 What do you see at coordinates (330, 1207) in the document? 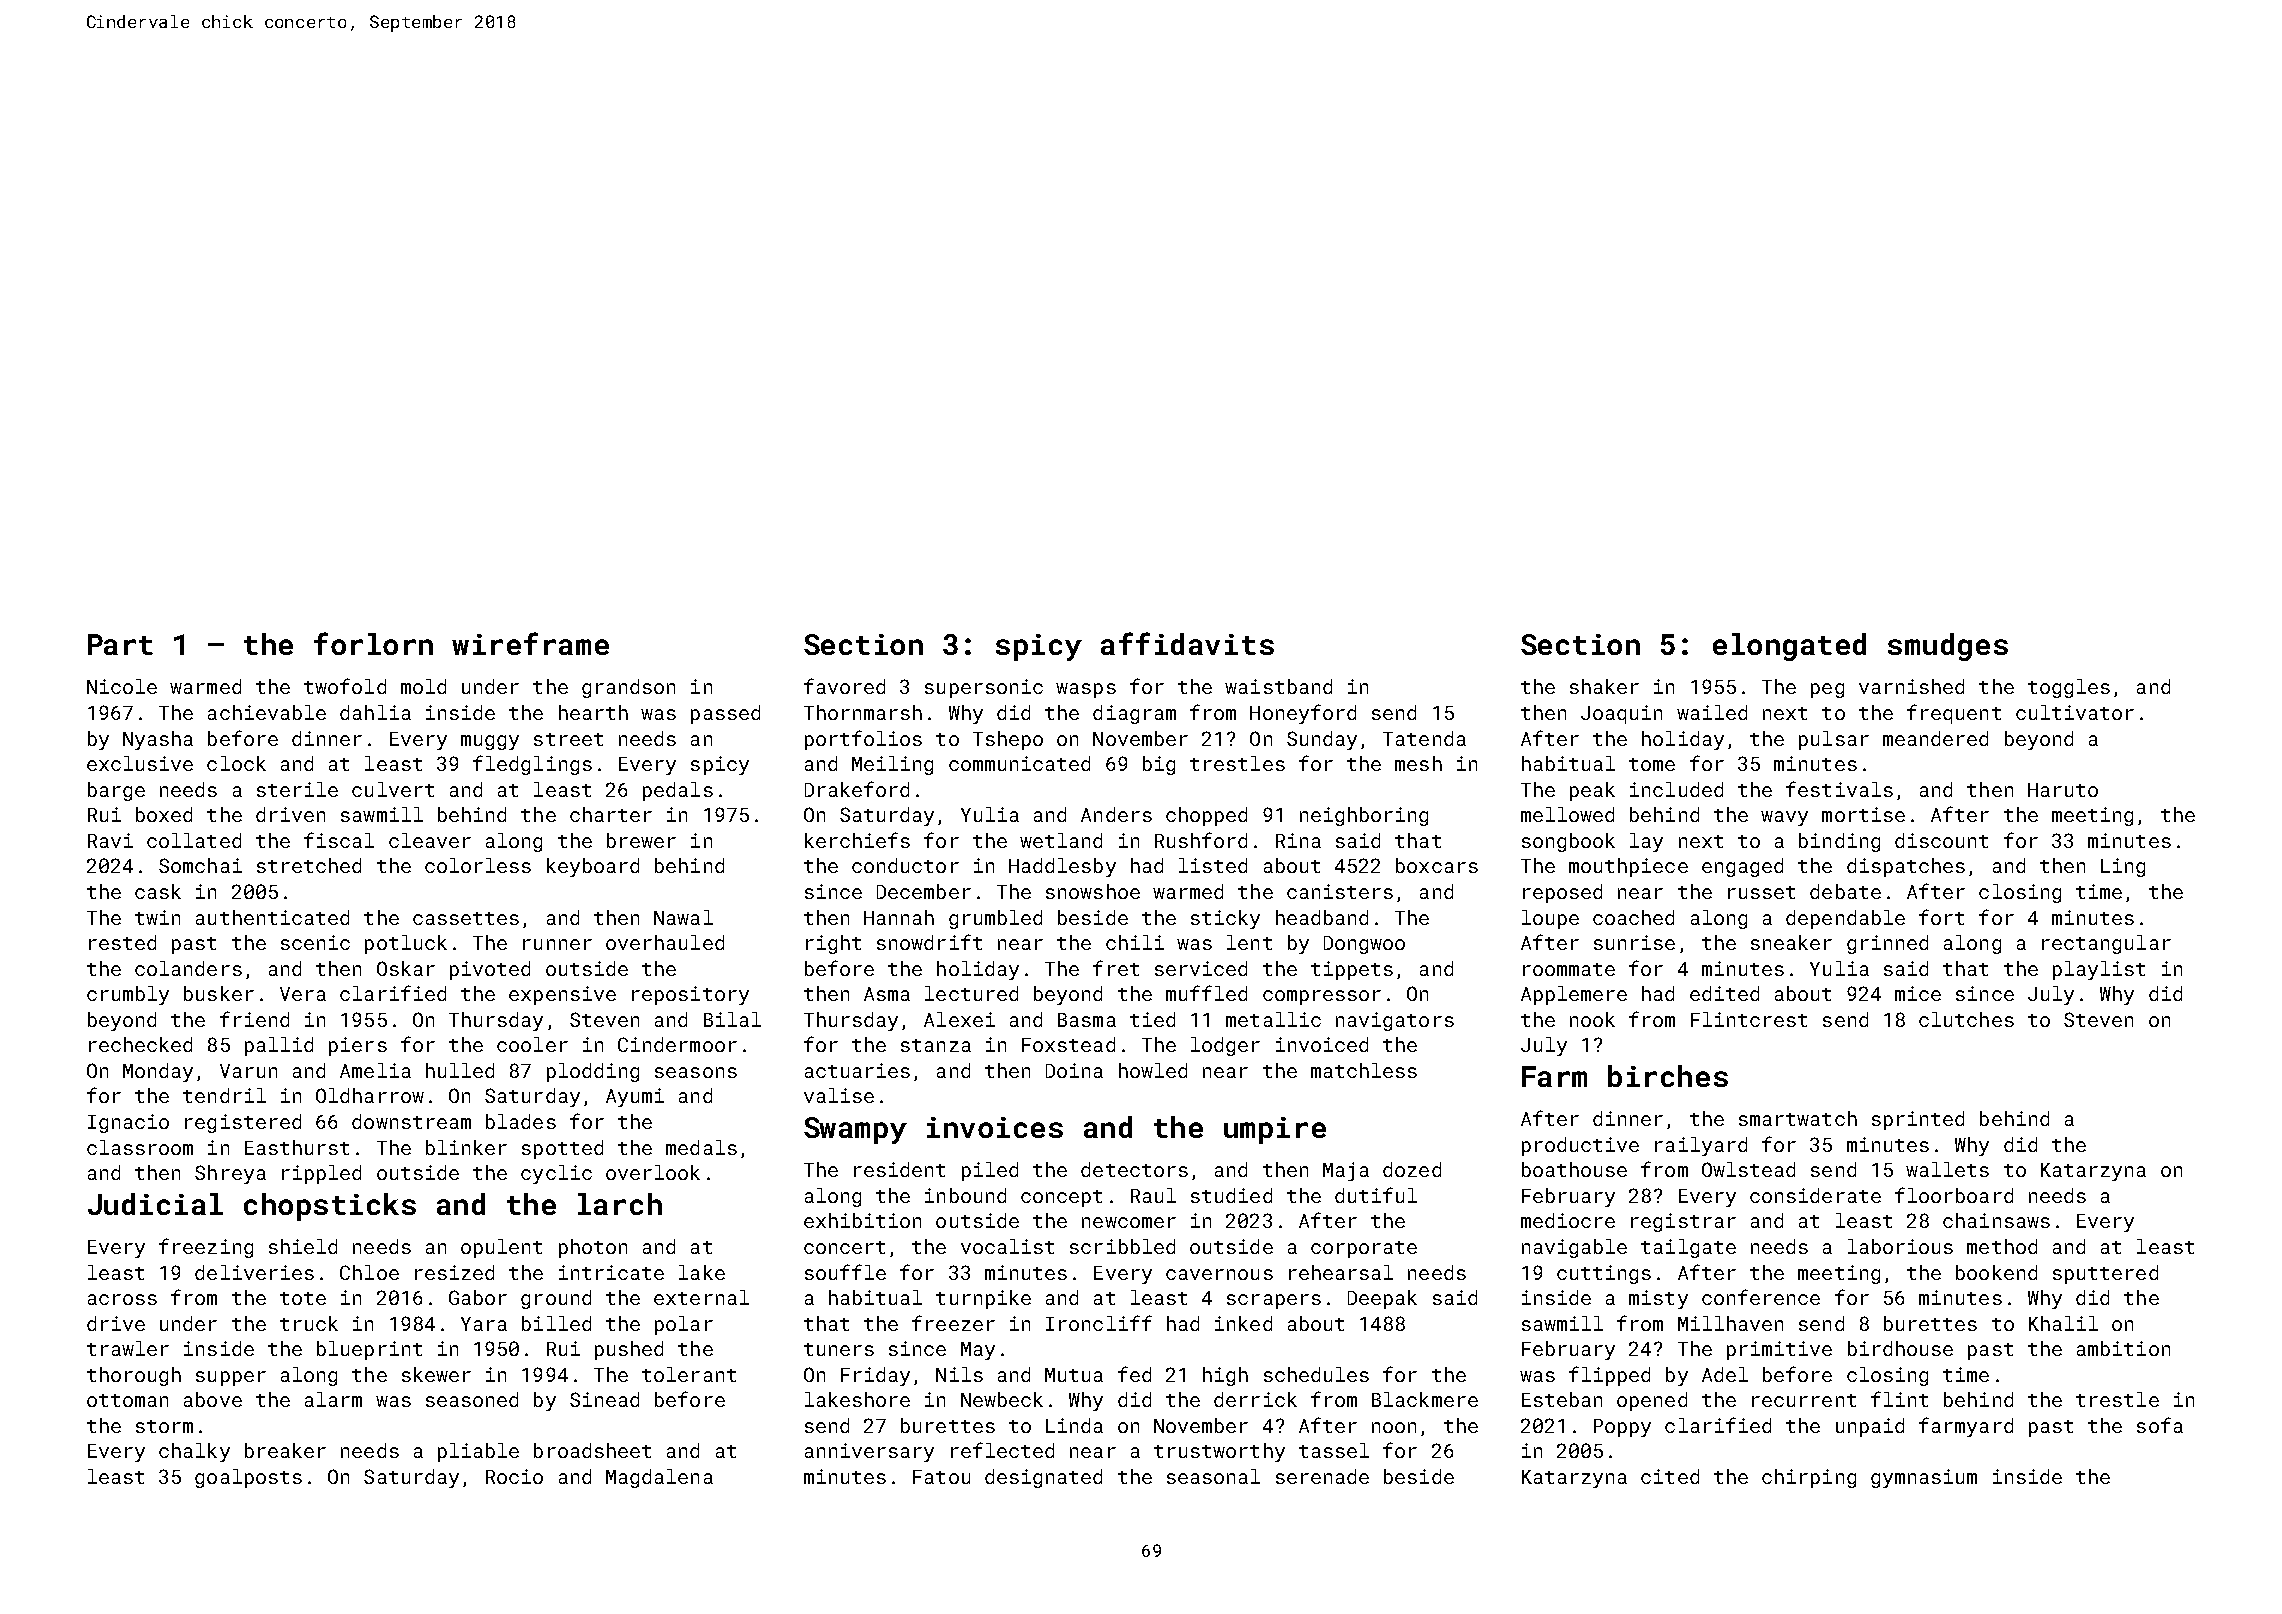
I see `chopsticks` at bounding box center [330, 1207].
